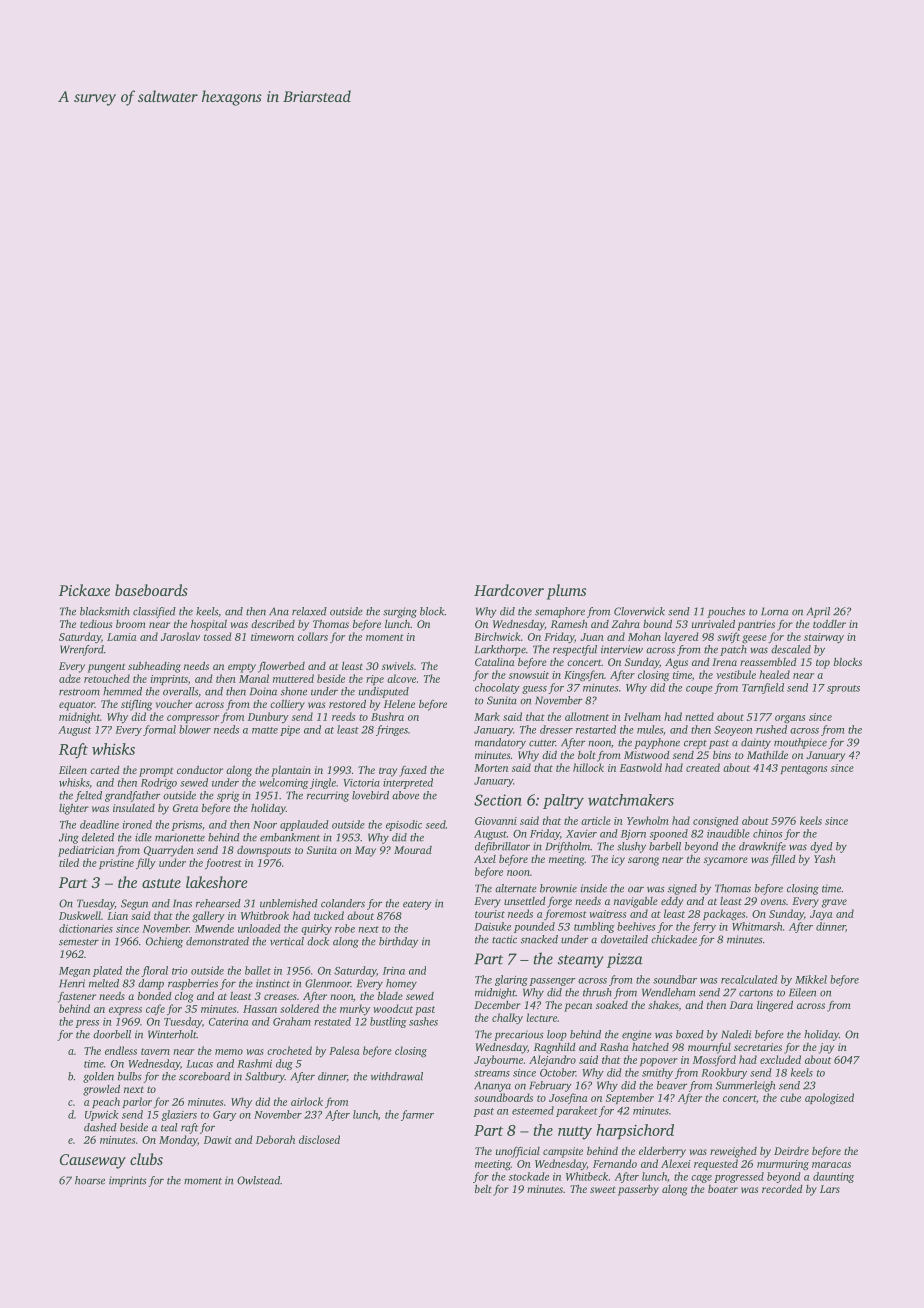 This page has height=1308, width=924. What do you see at coordinates (723, 1189) in the page?
I see `boater` at bounding box center [723, 1189].
